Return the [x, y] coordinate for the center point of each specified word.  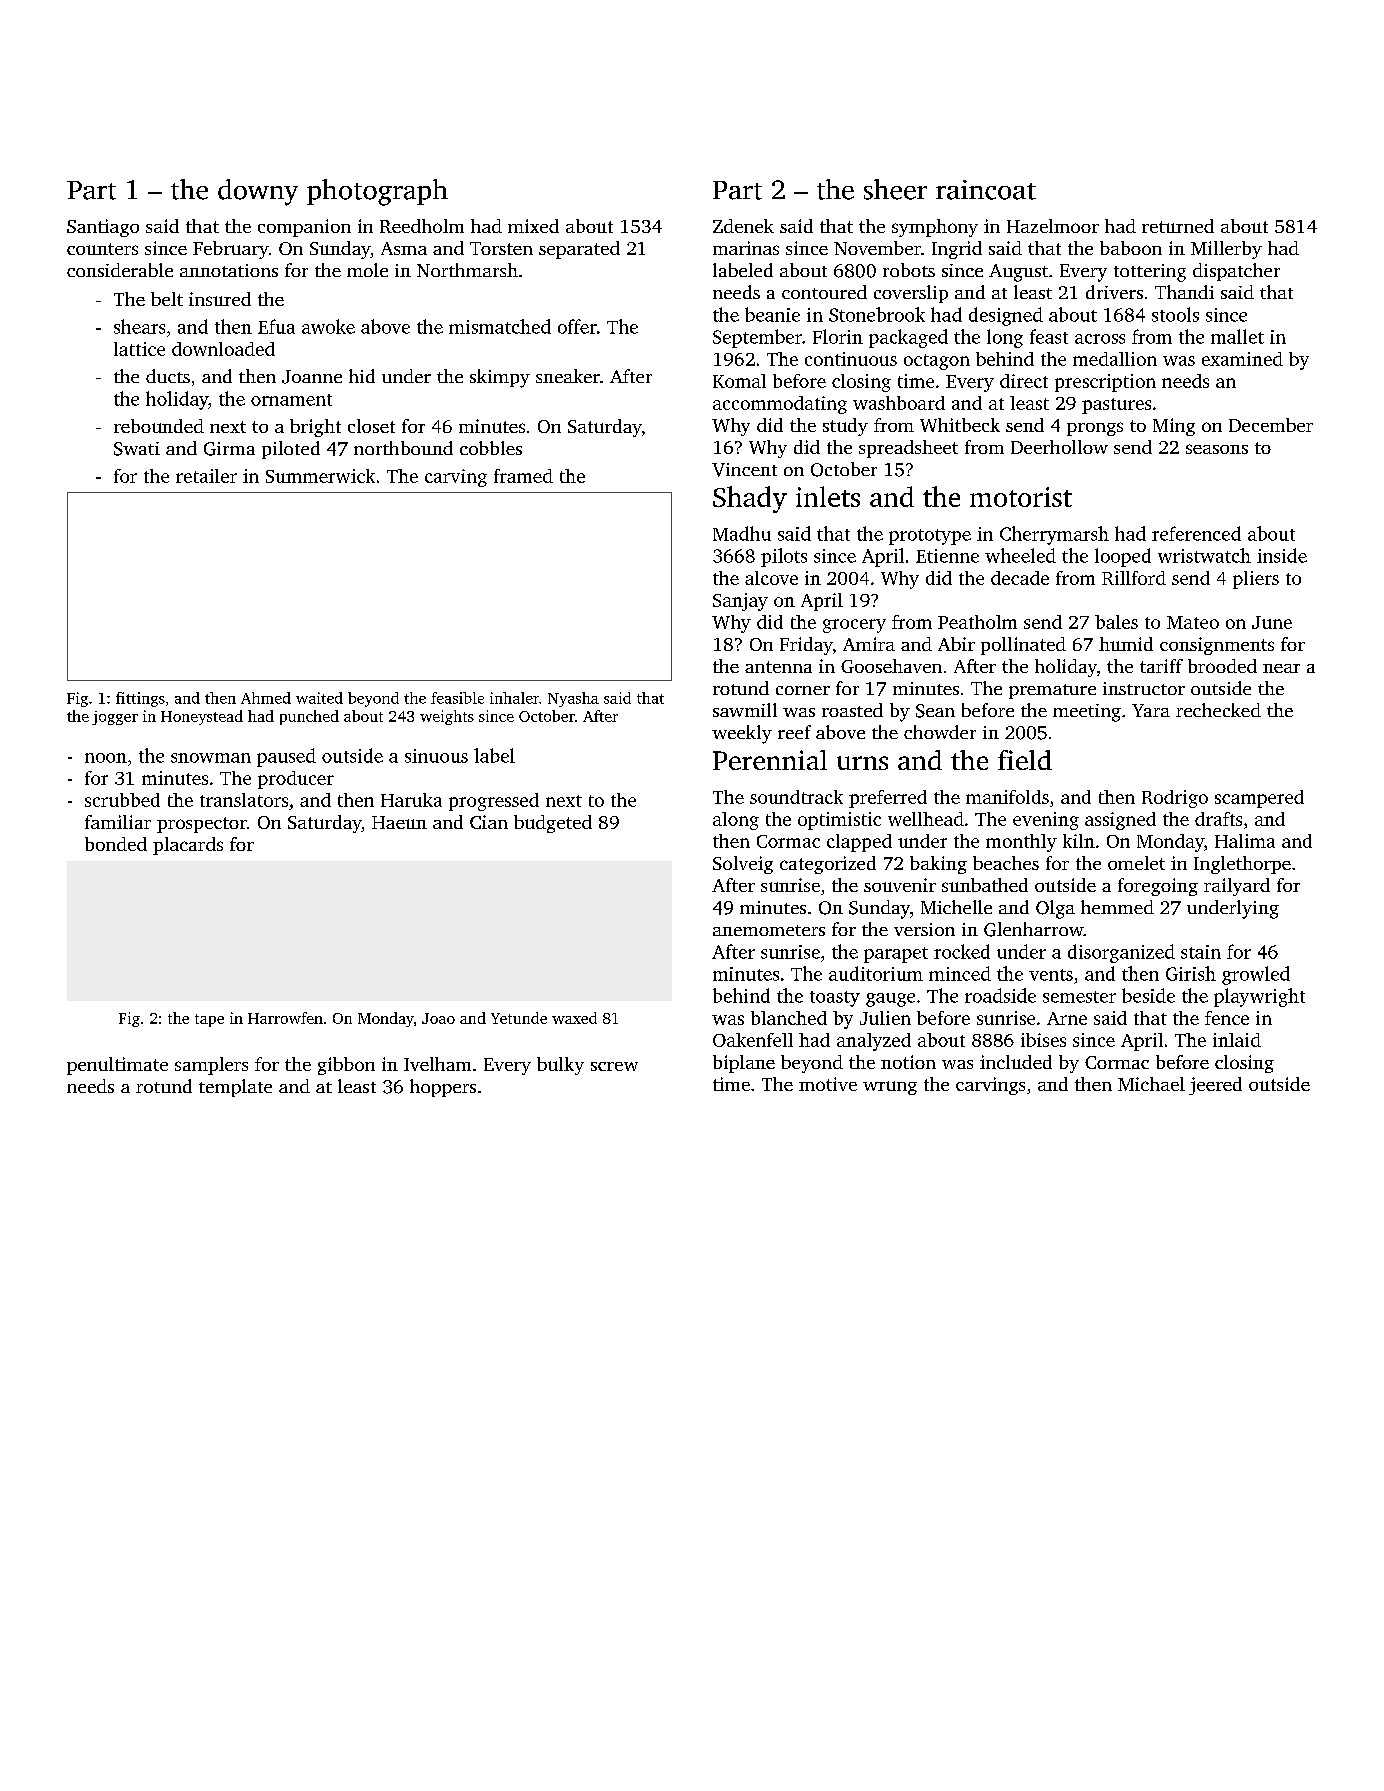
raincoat [986, 190]
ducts [168, 376]
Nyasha [573, 699]
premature [1052, 691]
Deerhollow [1059, 447]
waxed [574, 1018]
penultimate [117, 1066]
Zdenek [743, 226]
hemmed [1117, 907]
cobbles [491, 448]
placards [188, 846]
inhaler [514, 698]
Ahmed [266, 698]
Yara [1151, 710]
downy [258, 192]
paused [286, 757]
